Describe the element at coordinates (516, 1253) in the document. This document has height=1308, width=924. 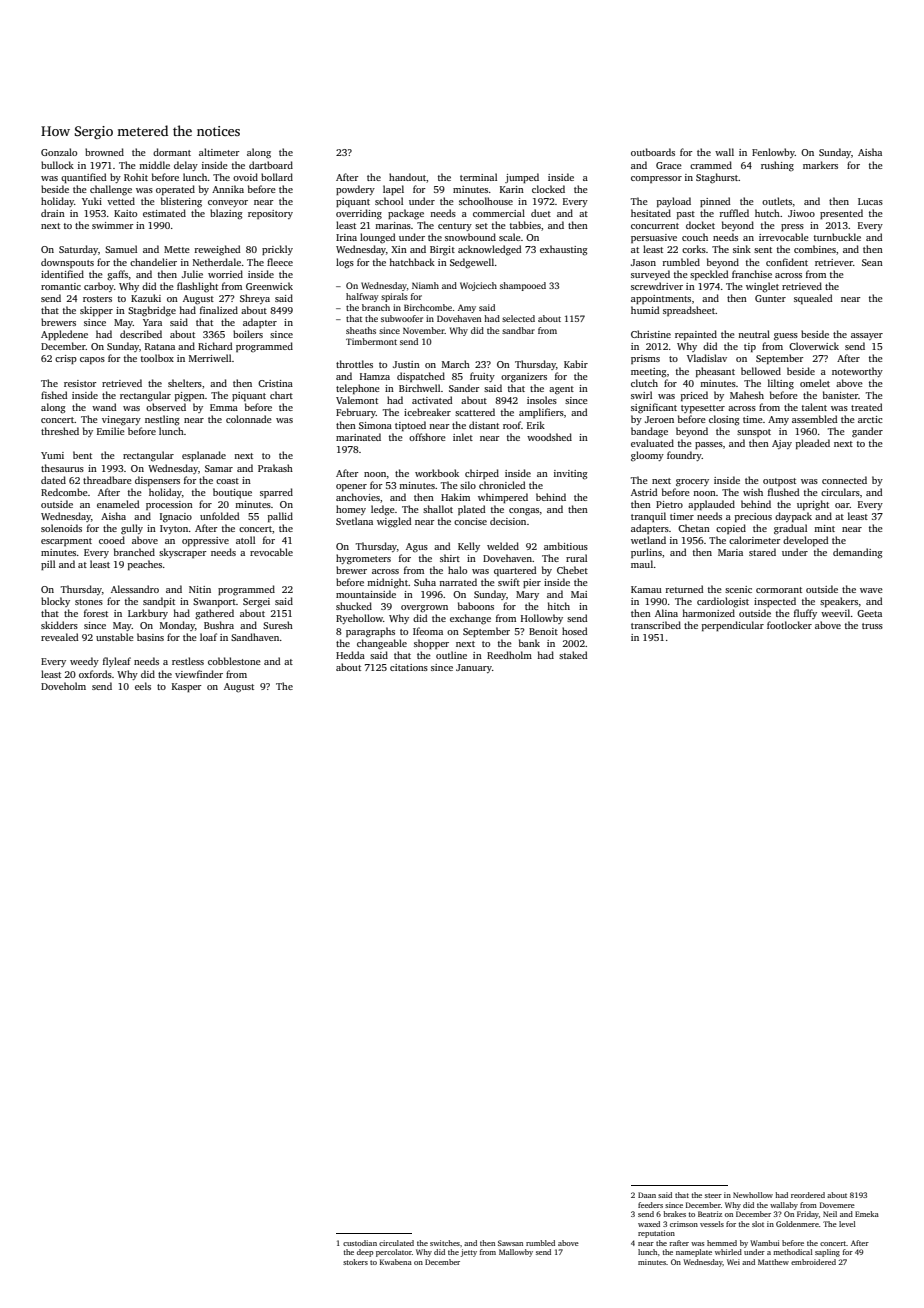
I see `Mallowby` at that location.
